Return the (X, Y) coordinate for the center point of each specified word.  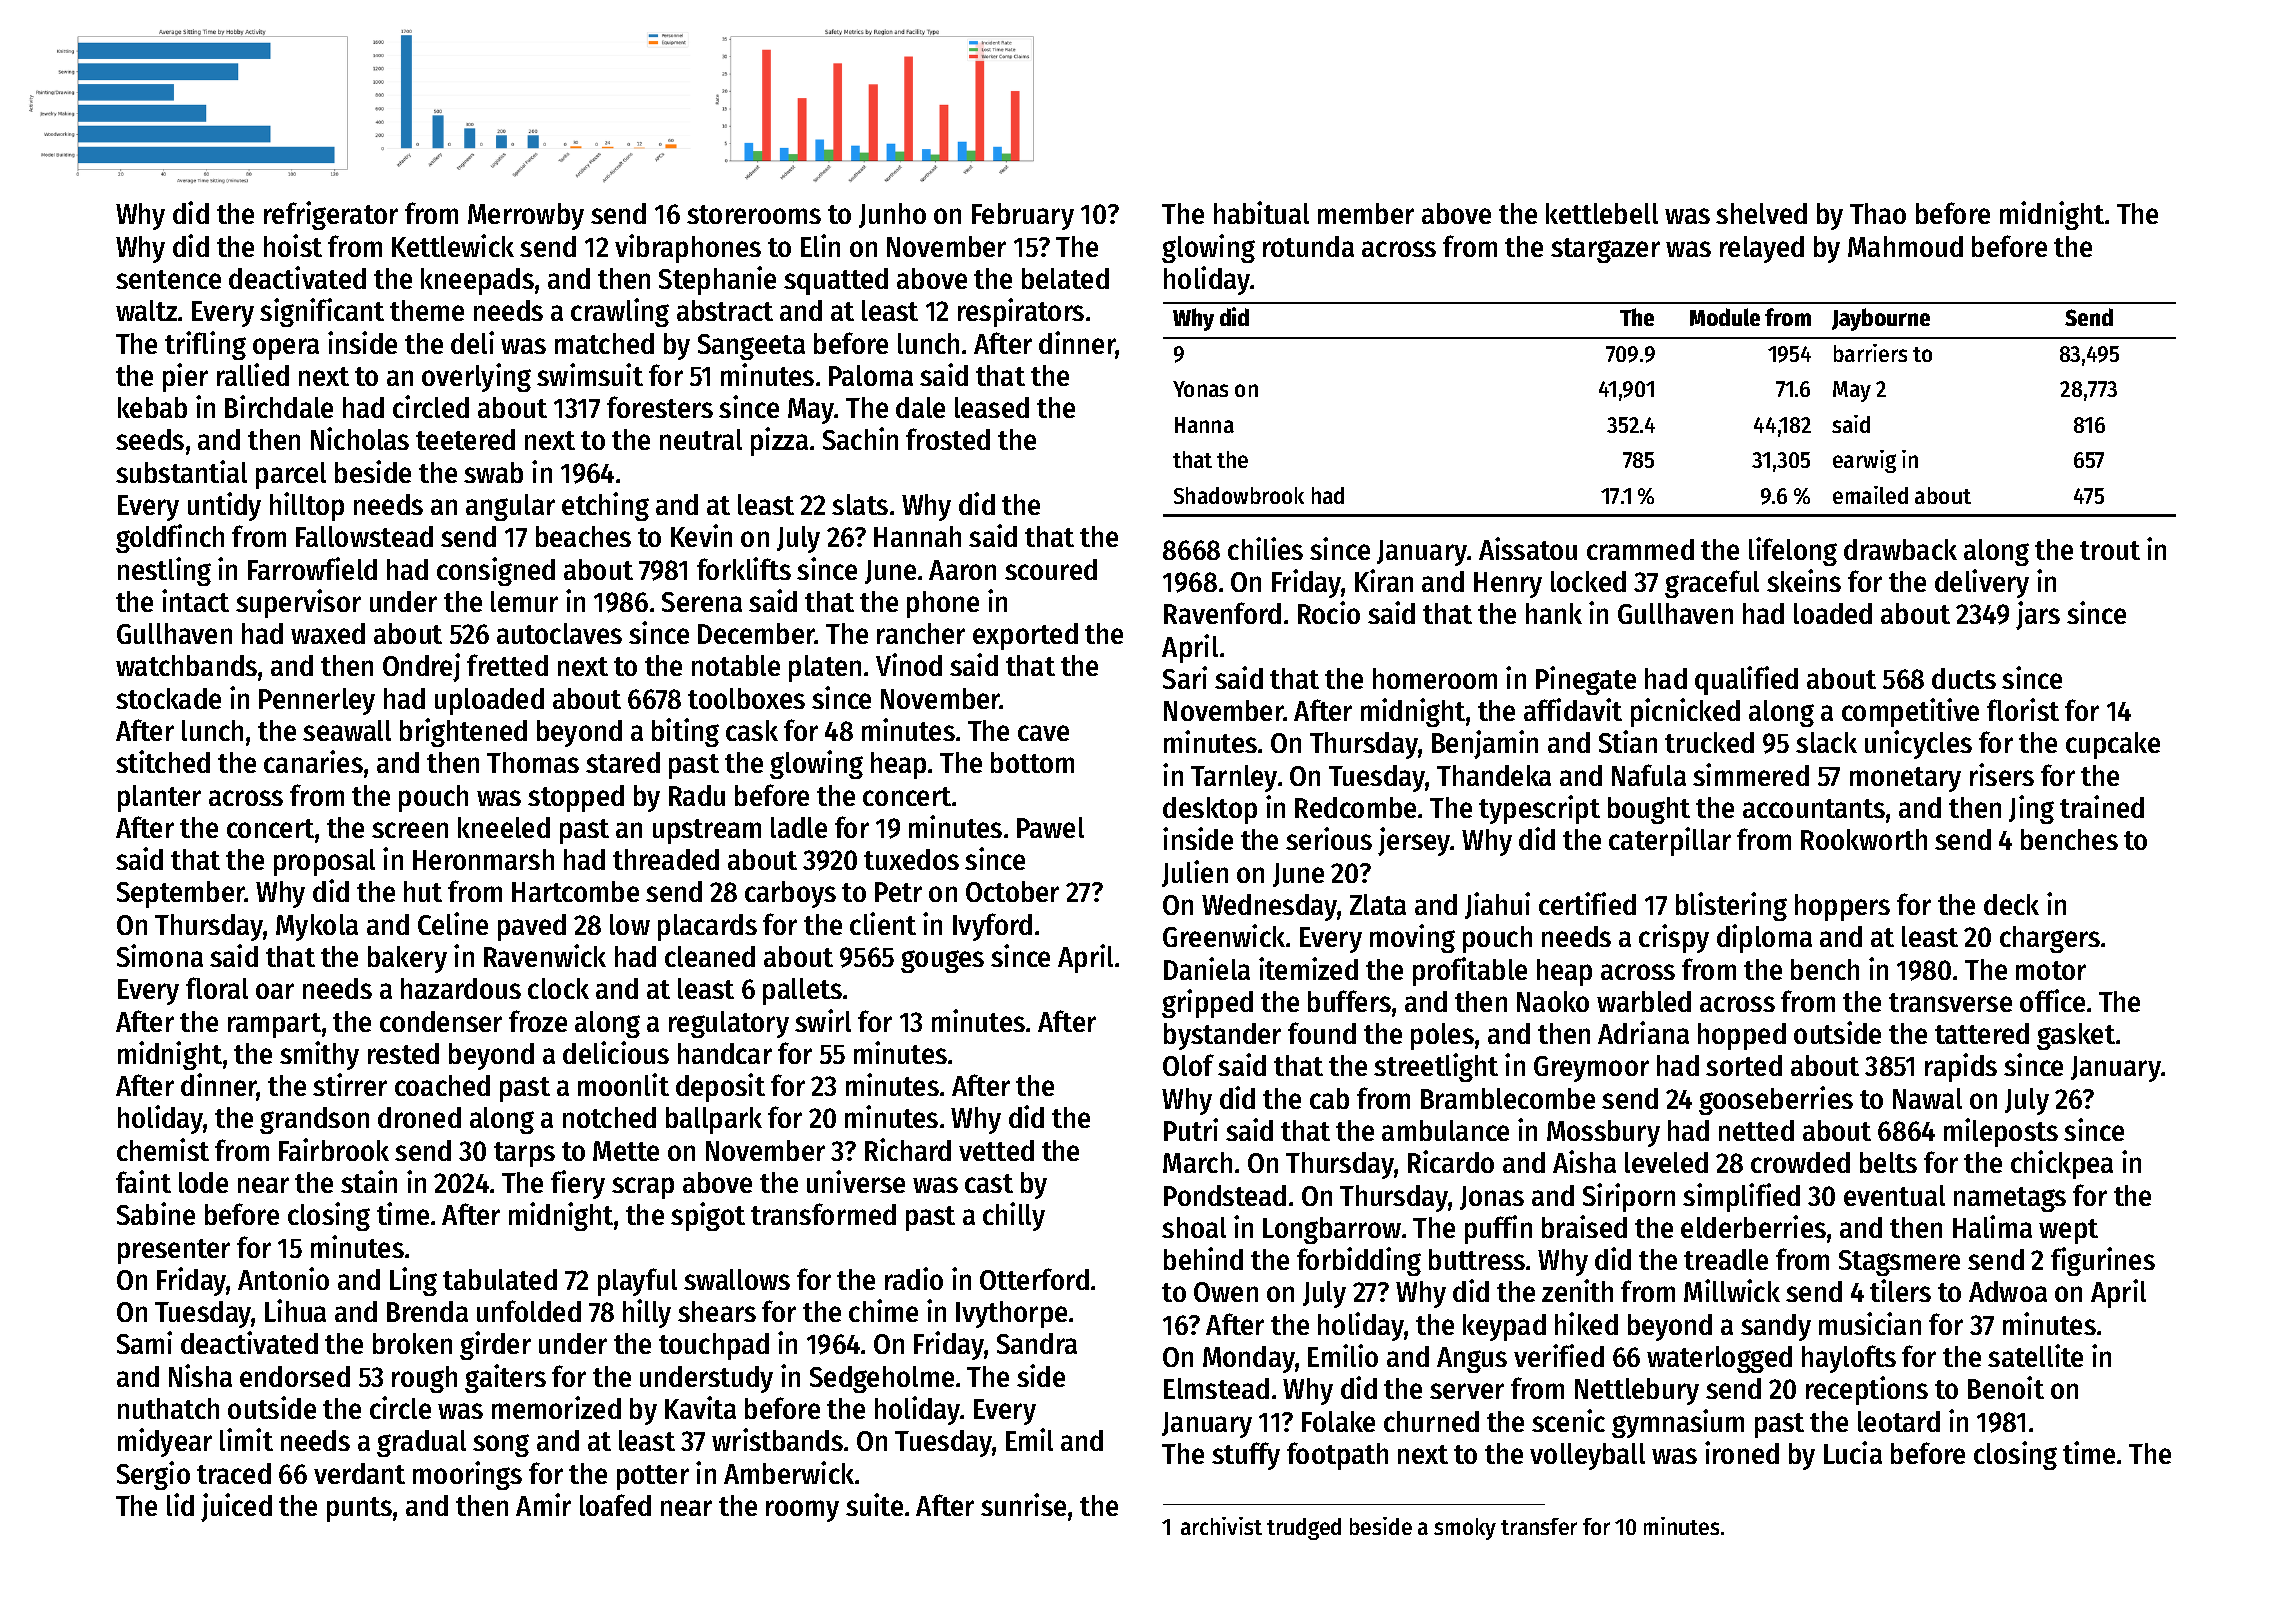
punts (359, 1509)
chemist (163, 1149)
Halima (1992, 1226)
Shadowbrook (1239, 495)
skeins (1804, 580)
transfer (1539, 1526)
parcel (291, 475)
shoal (1194, 1227)
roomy (802, 1511)
